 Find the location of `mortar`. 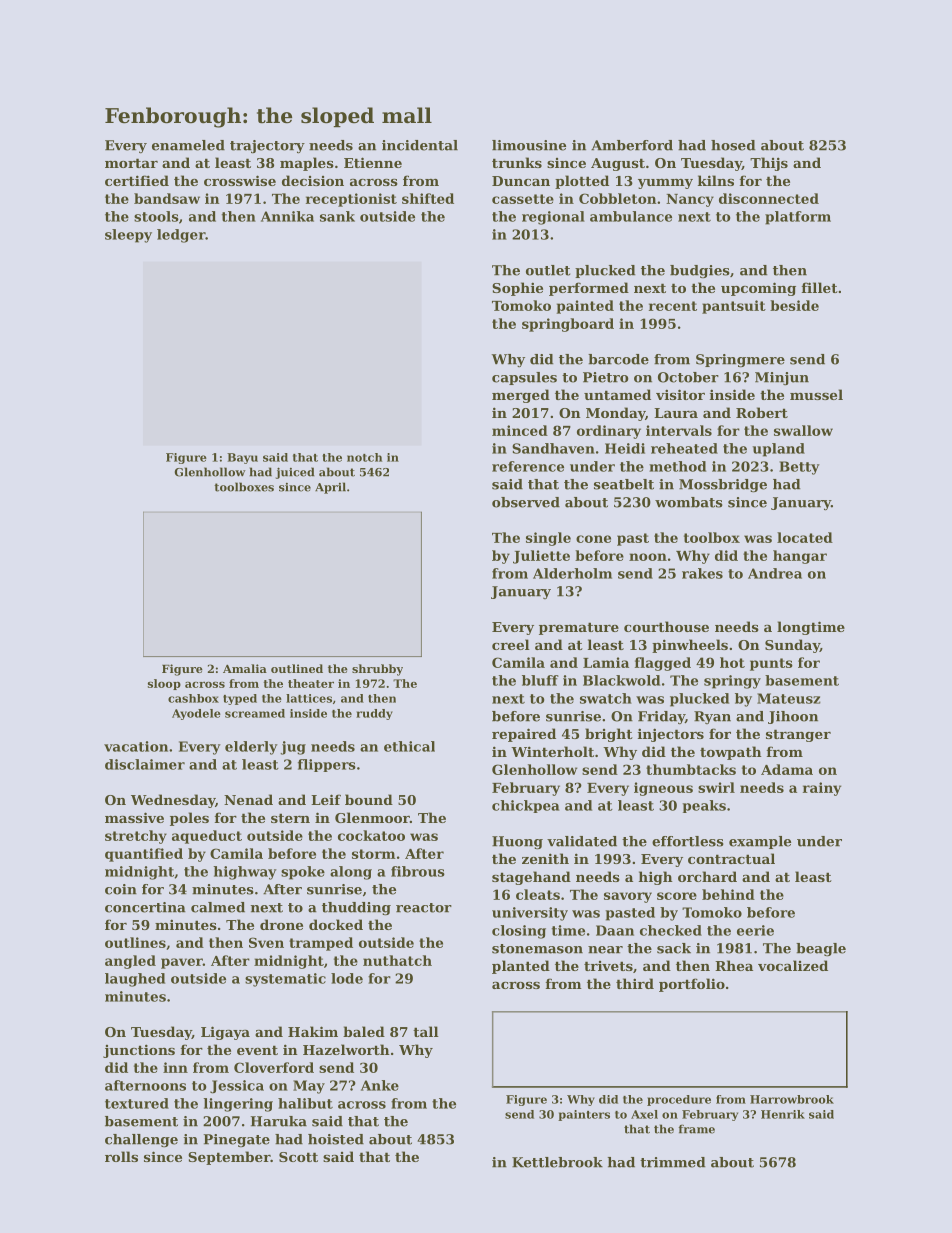

mortar is located at coordinates (131, 163).
